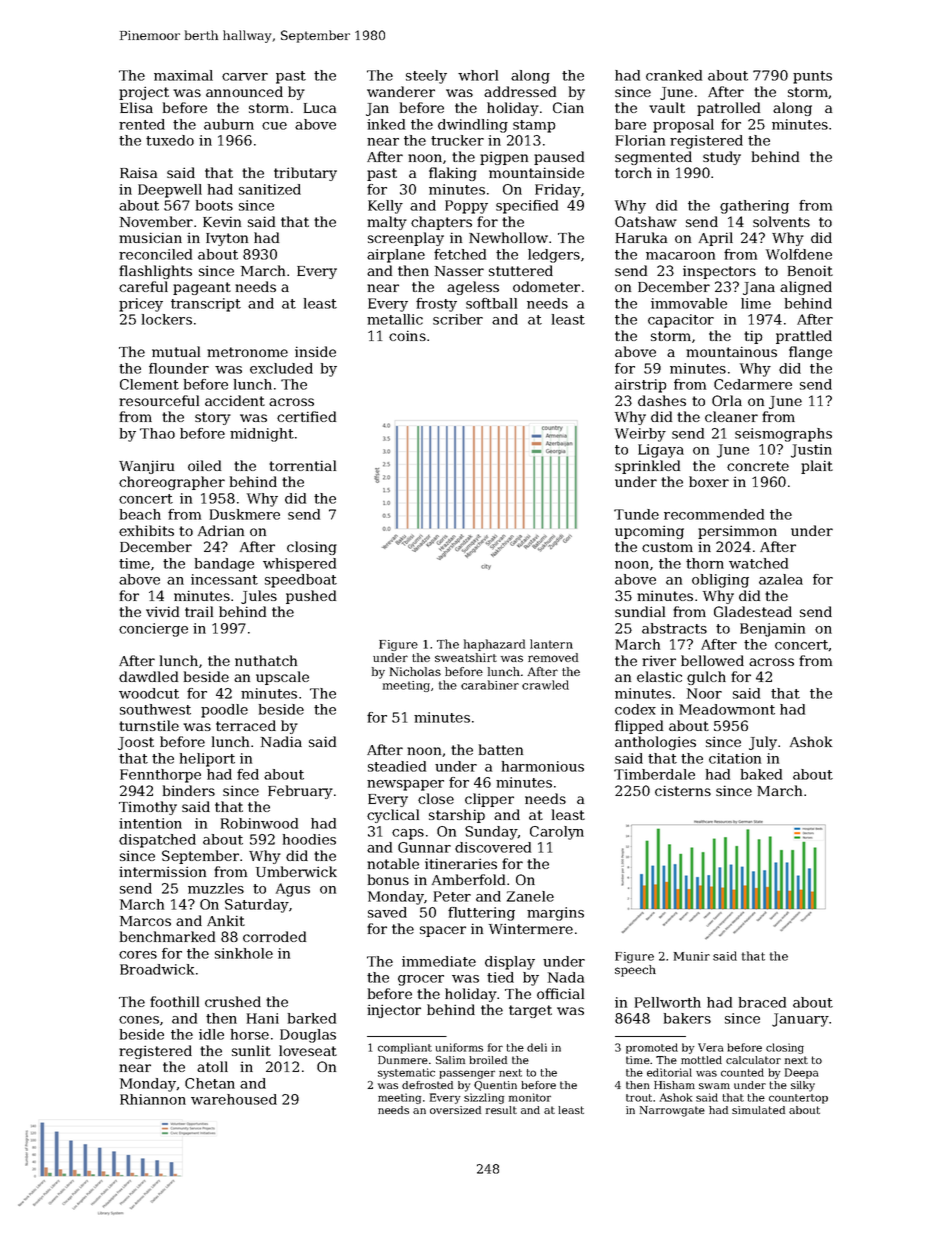 This screenshot has width=952, height=1233. What do you see at coordinates (705, 563) in the screenshot?
I see `thorn` at bounding box center [705, 563].
